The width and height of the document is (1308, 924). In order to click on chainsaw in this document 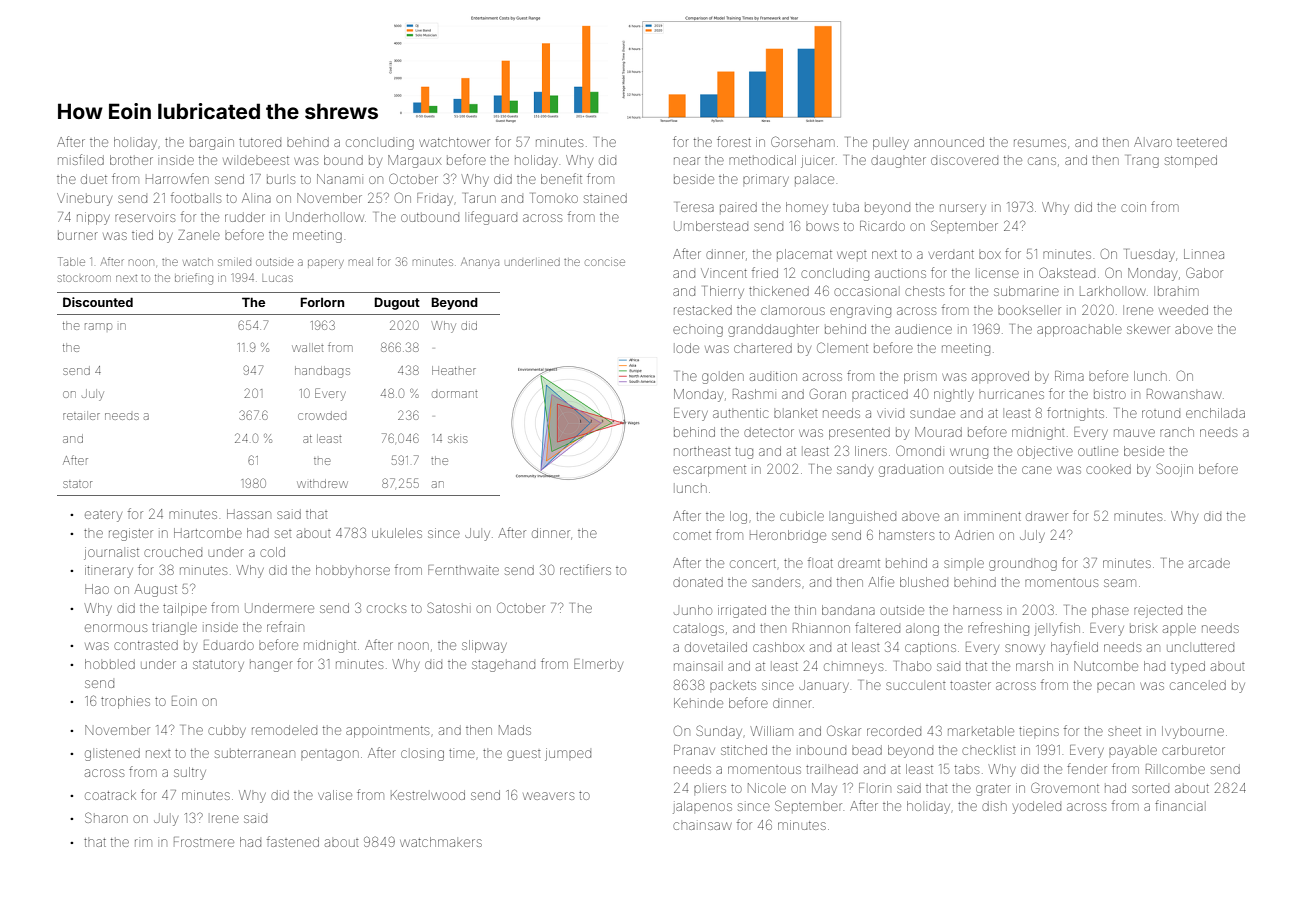, I will do `click(702, 826)`.
